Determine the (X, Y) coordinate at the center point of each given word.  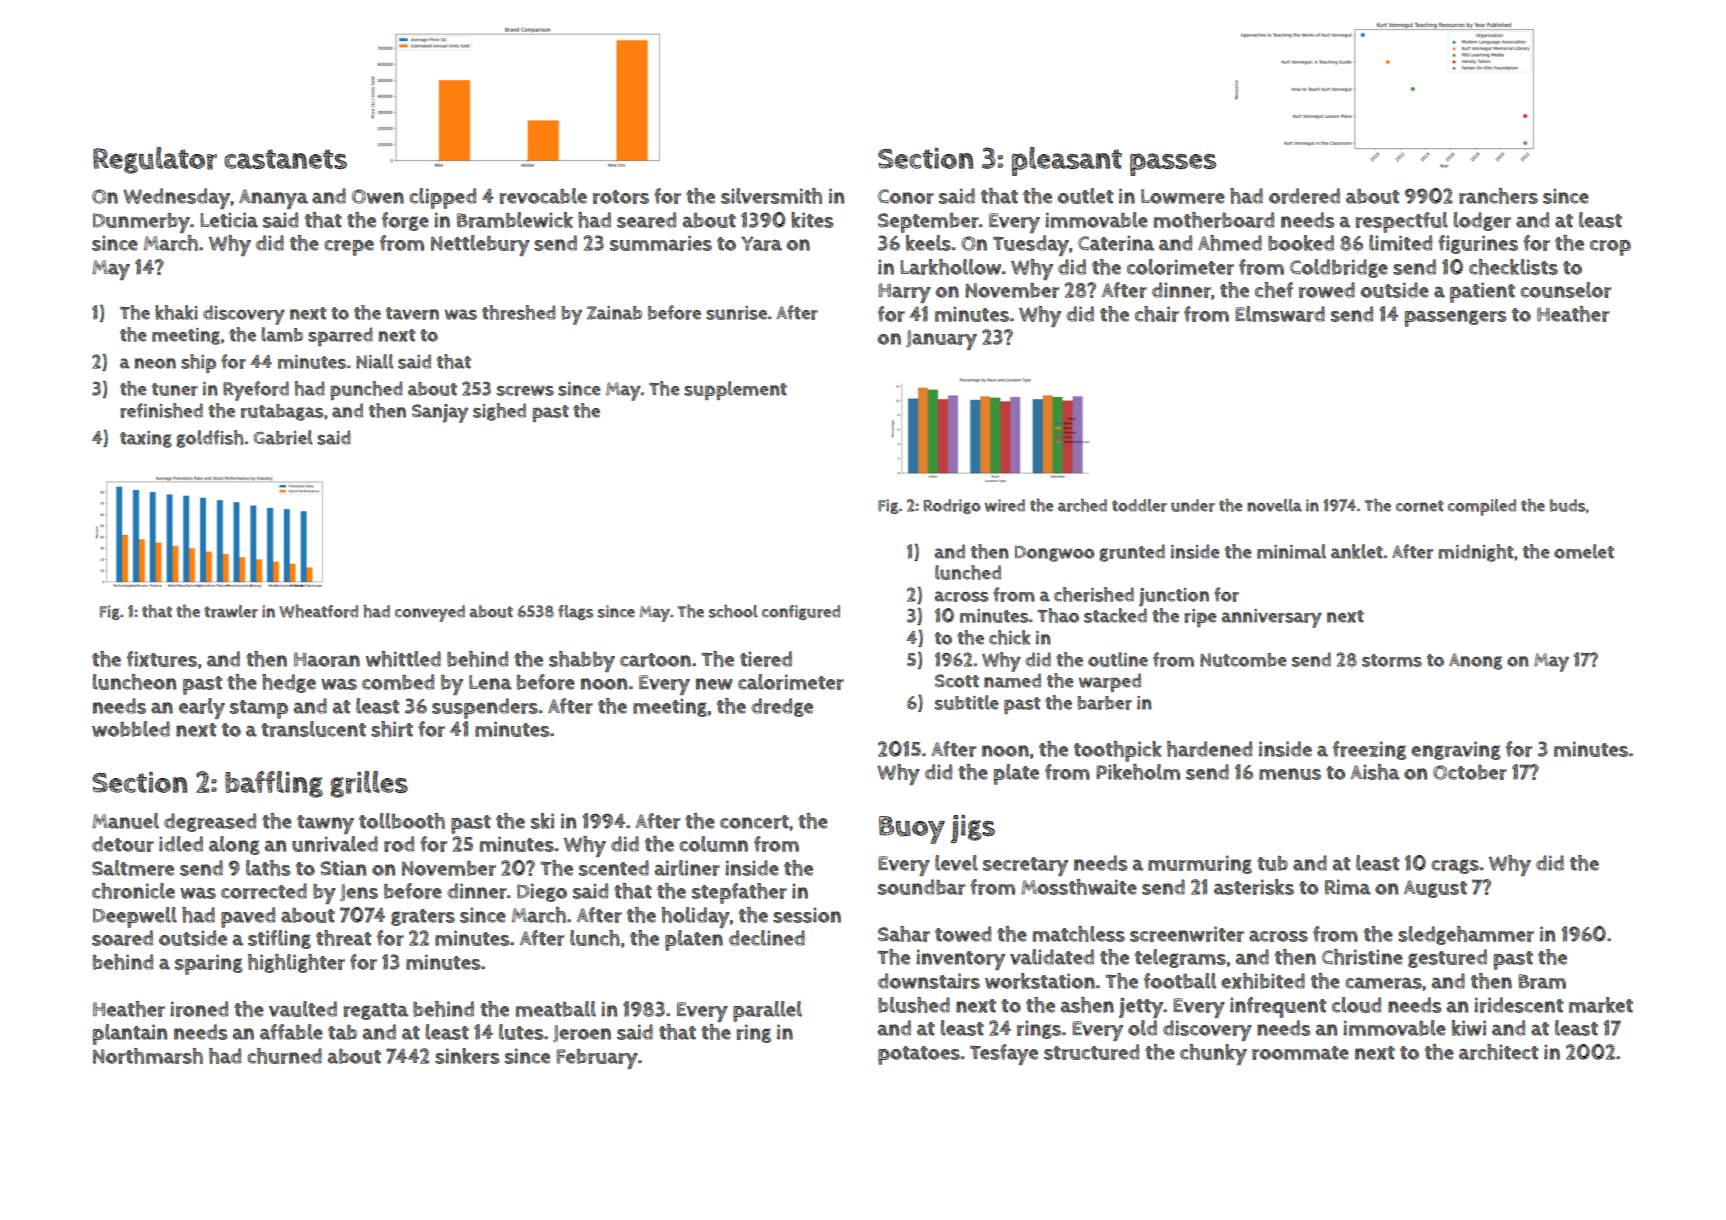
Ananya (273, 199)
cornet (1420, 506)
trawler (231, 611)
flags (575, 612)
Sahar (904, 934)
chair (1157, 314)
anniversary (1272, 618)
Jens (359, 892)
